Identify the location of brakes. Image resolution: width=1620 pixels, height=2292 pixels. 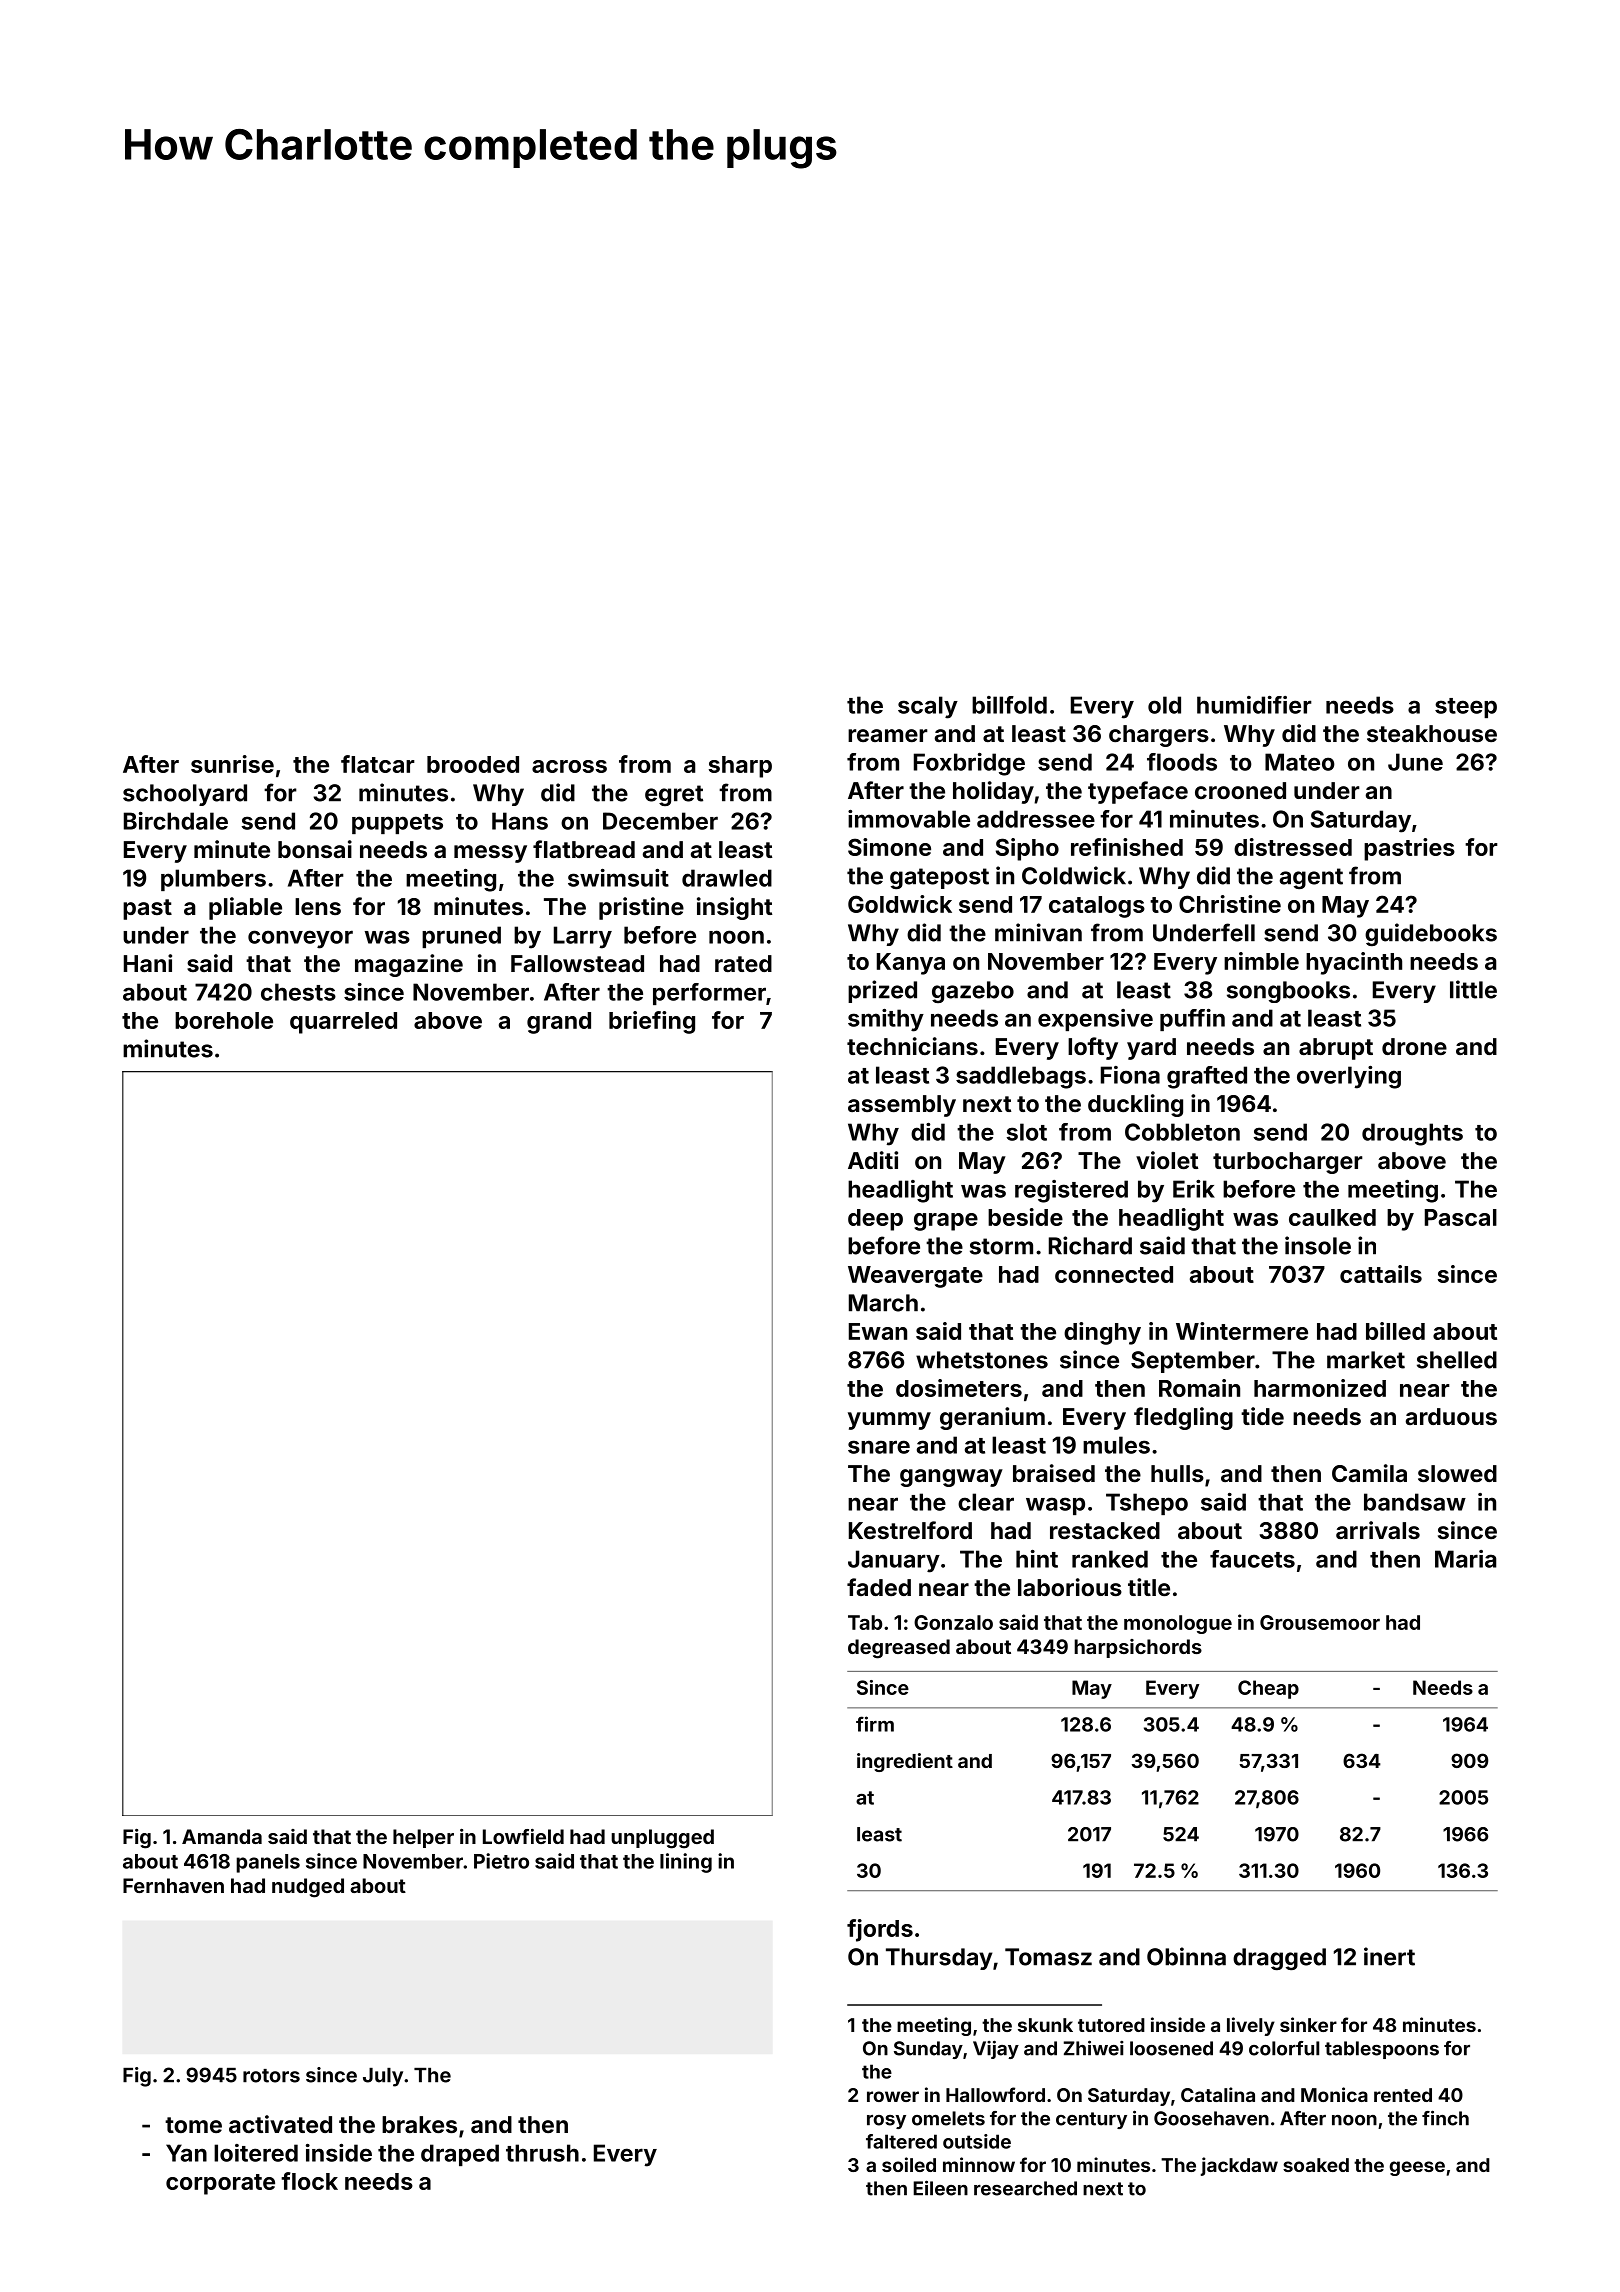
(419, 2124).
